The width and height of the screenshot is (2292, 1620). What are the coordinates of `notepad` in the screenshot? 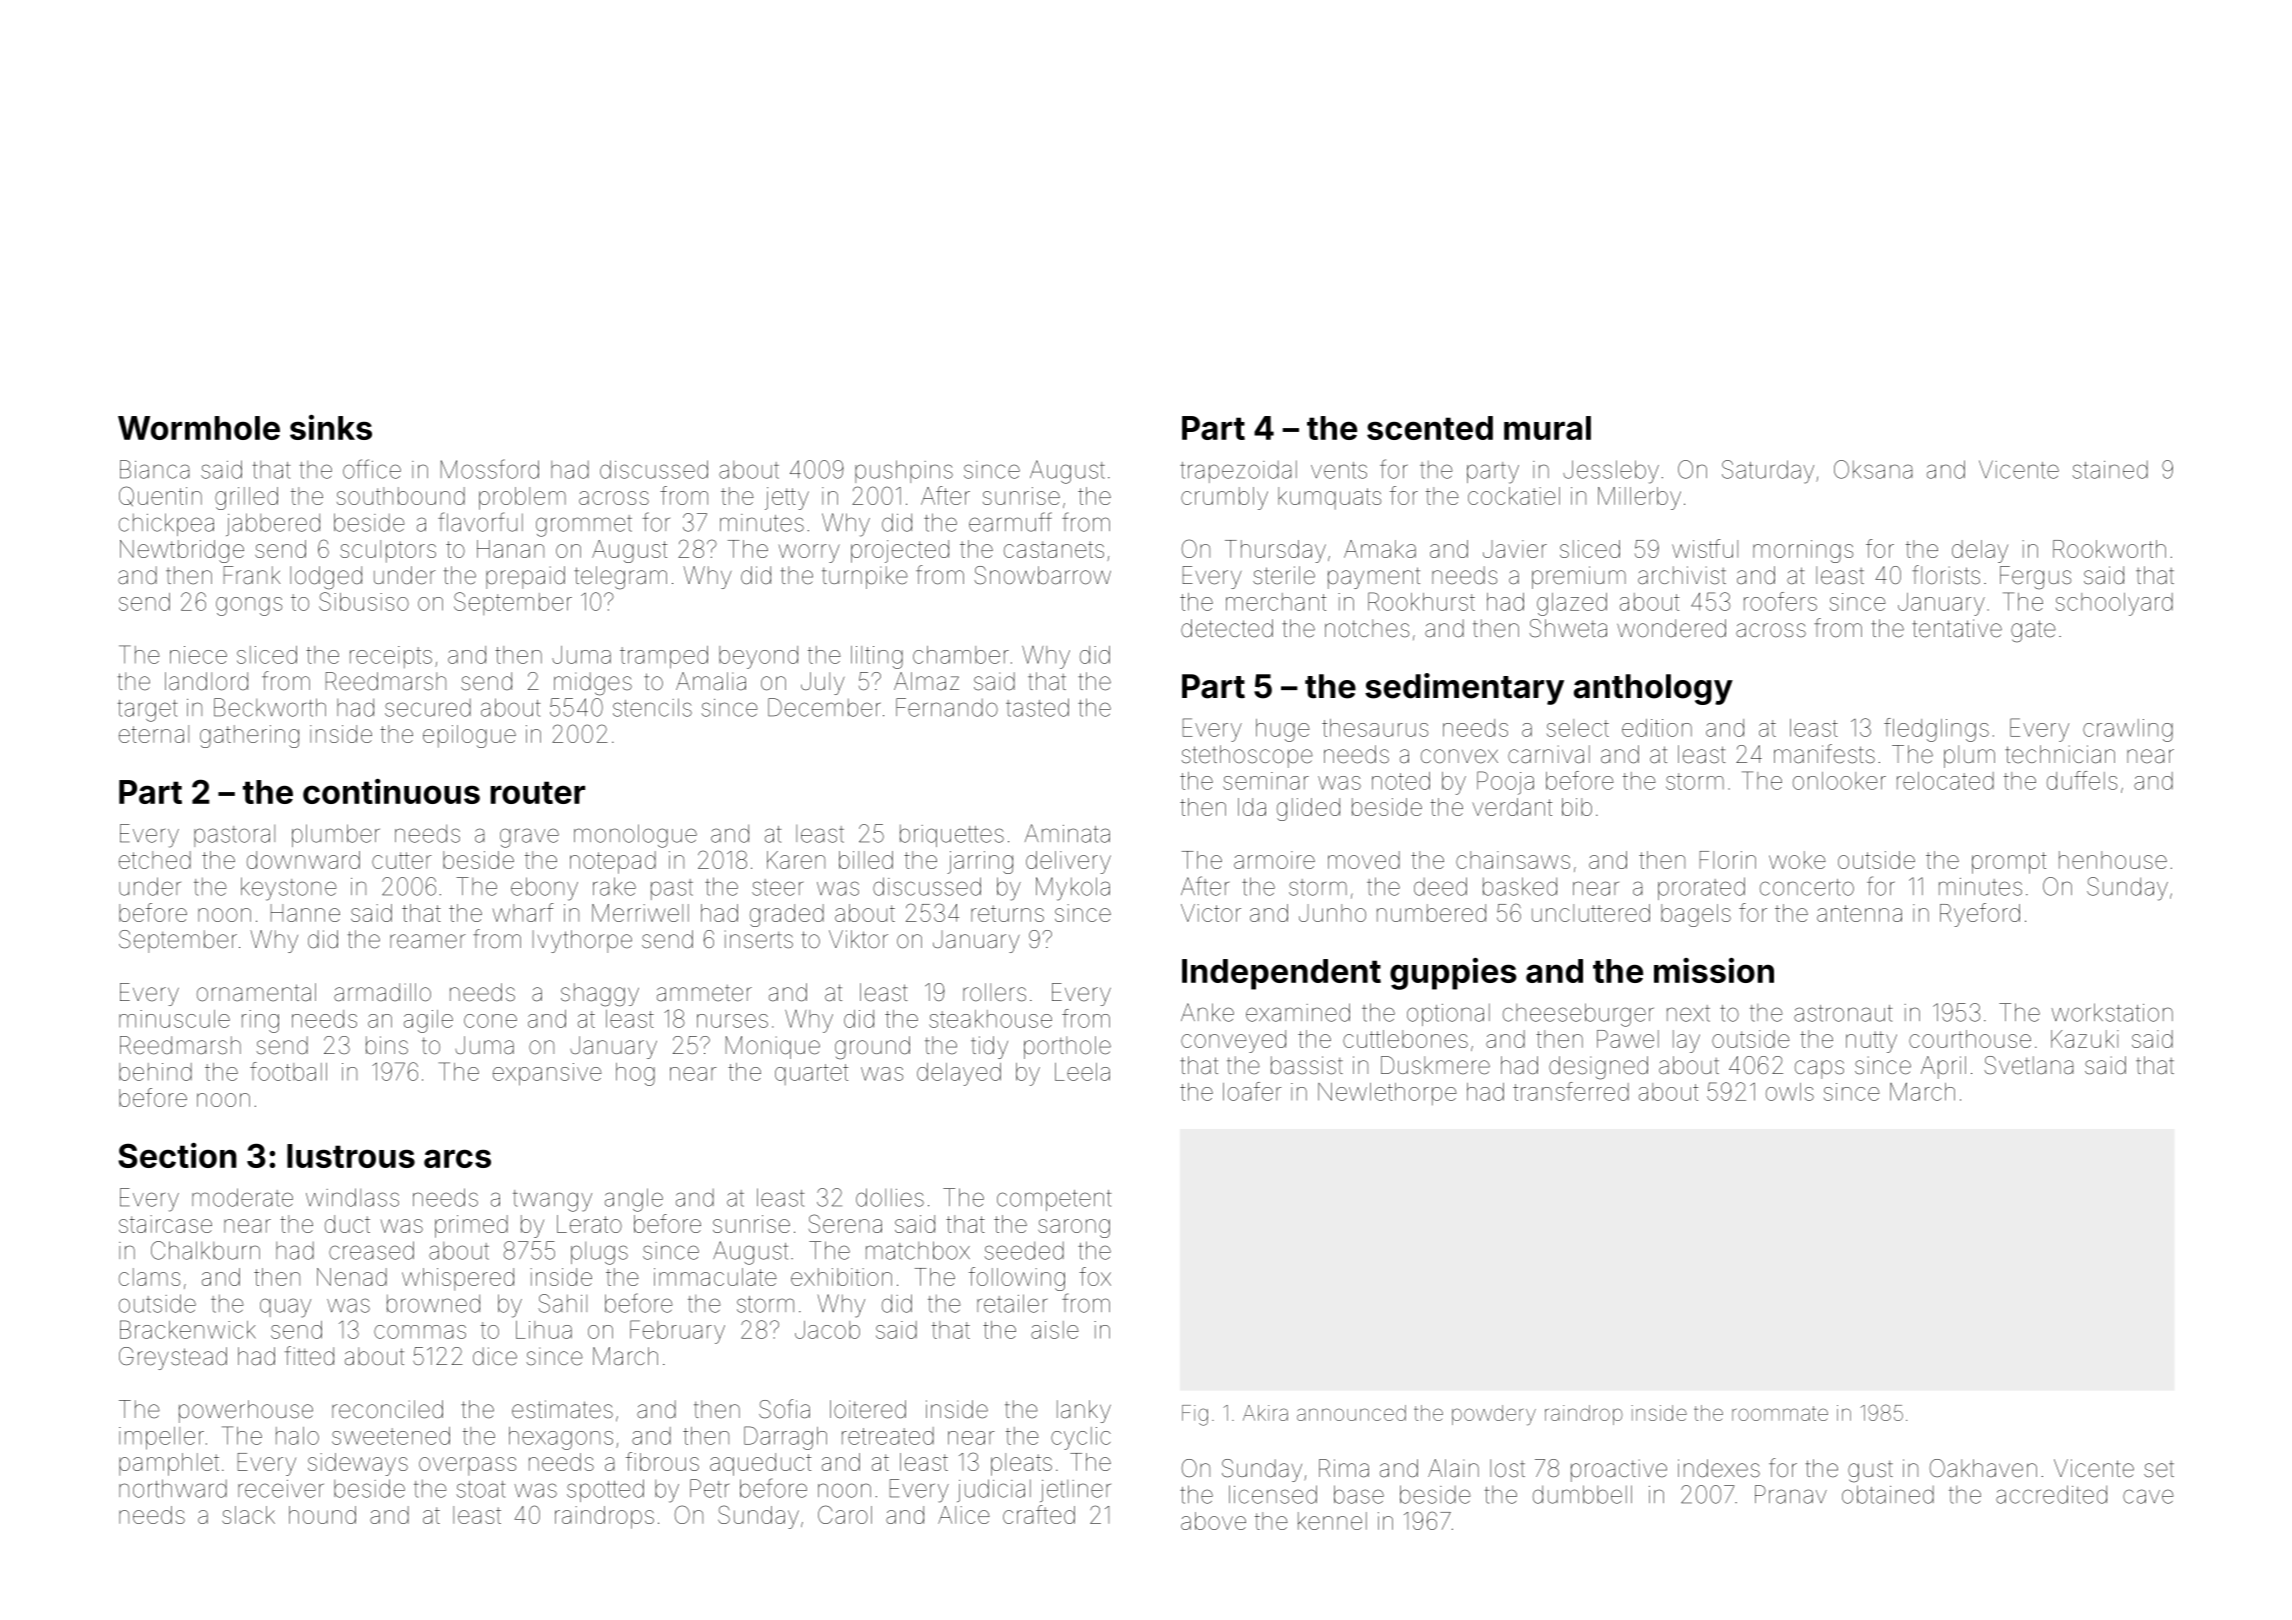 It's located at (613, 862).
